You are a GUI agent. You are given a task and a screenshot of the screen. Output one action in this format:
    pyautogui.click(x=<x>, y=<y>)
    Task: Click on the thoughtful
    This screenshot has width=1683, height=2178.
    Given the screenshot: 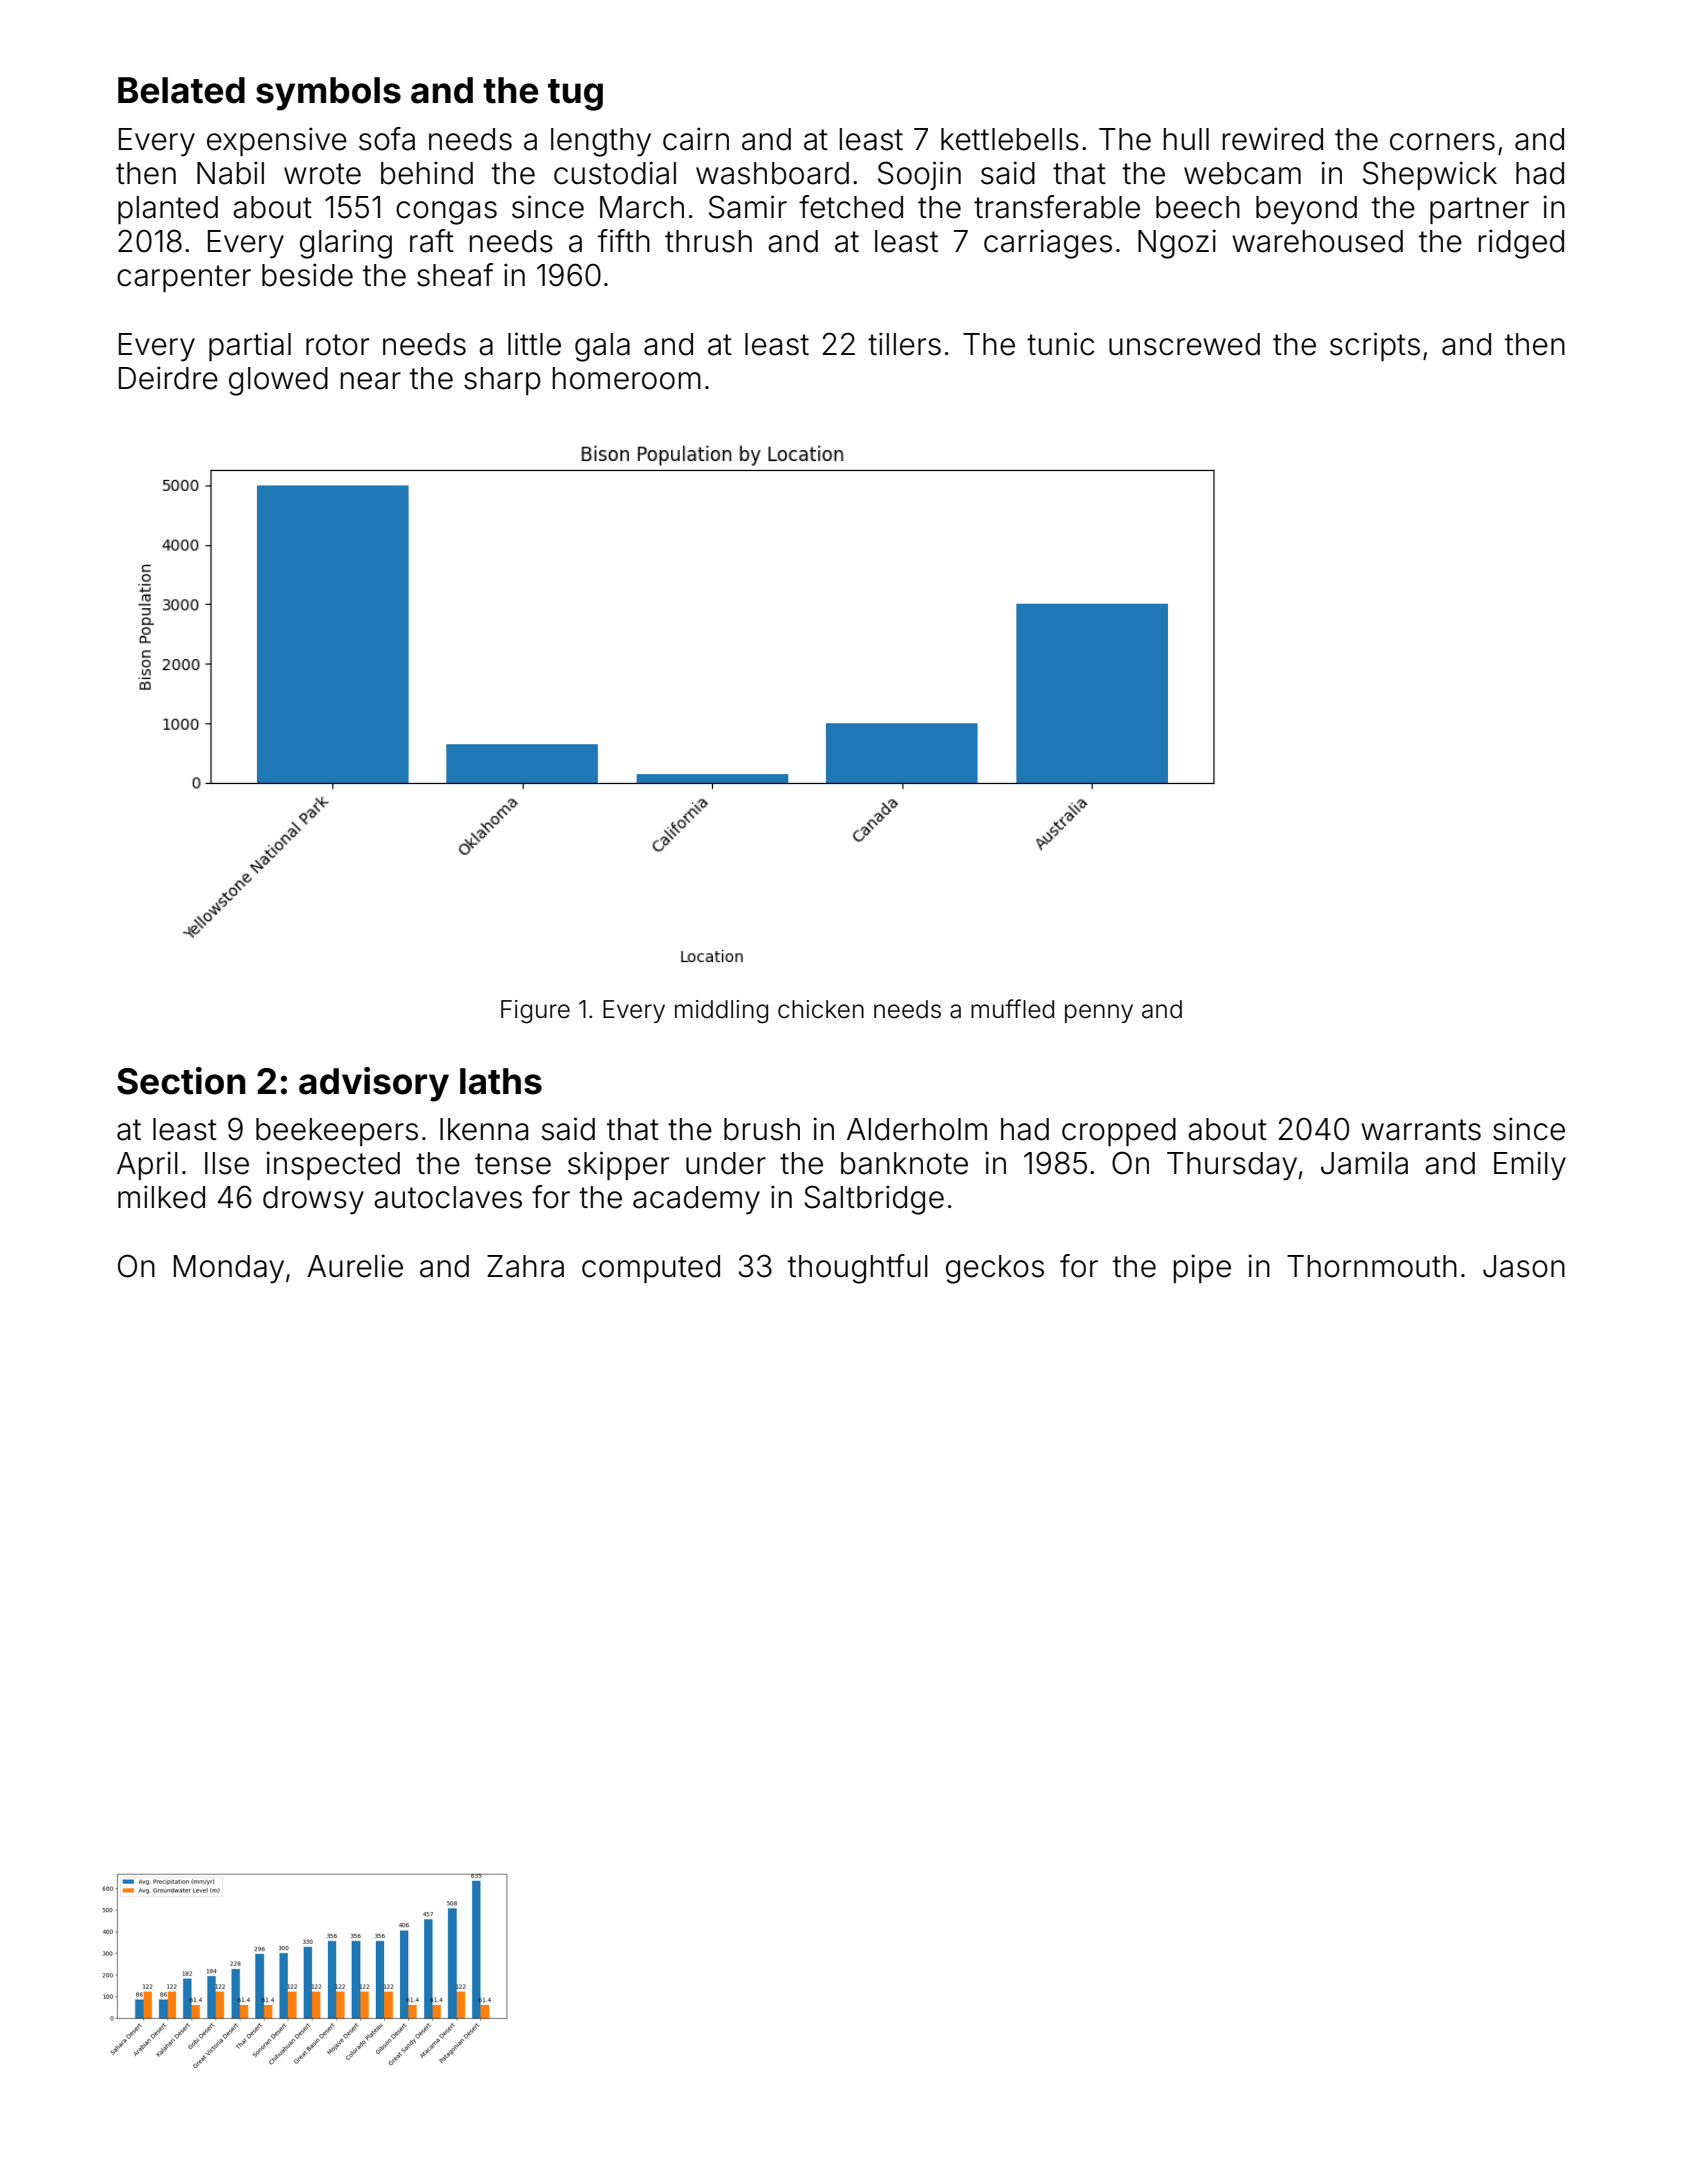 What is the action you would take?
    pyautogui.click(x=858, y=1269)
